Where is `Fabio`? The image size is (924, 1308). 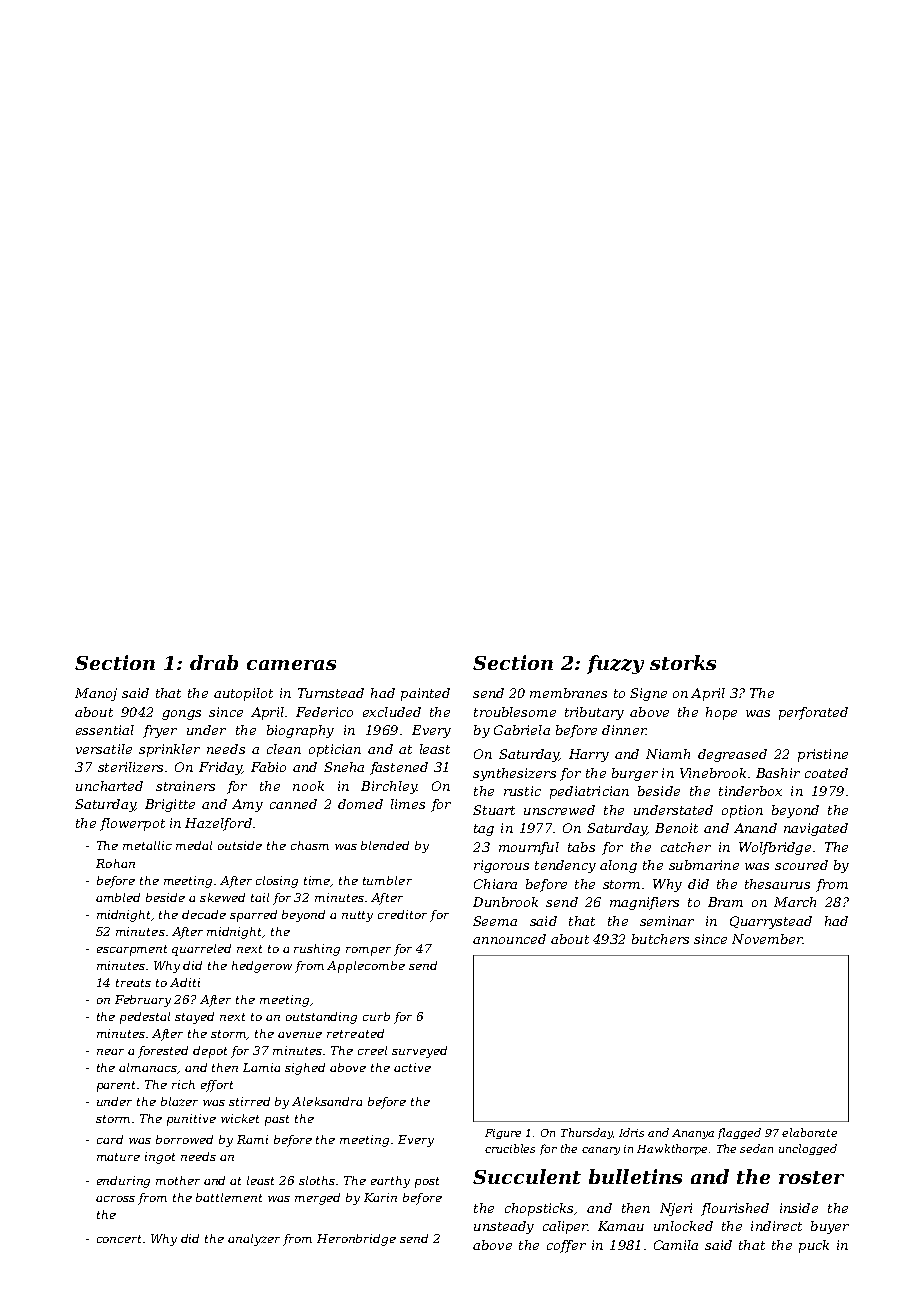 Fabio is located at coordinates (268, 767).
